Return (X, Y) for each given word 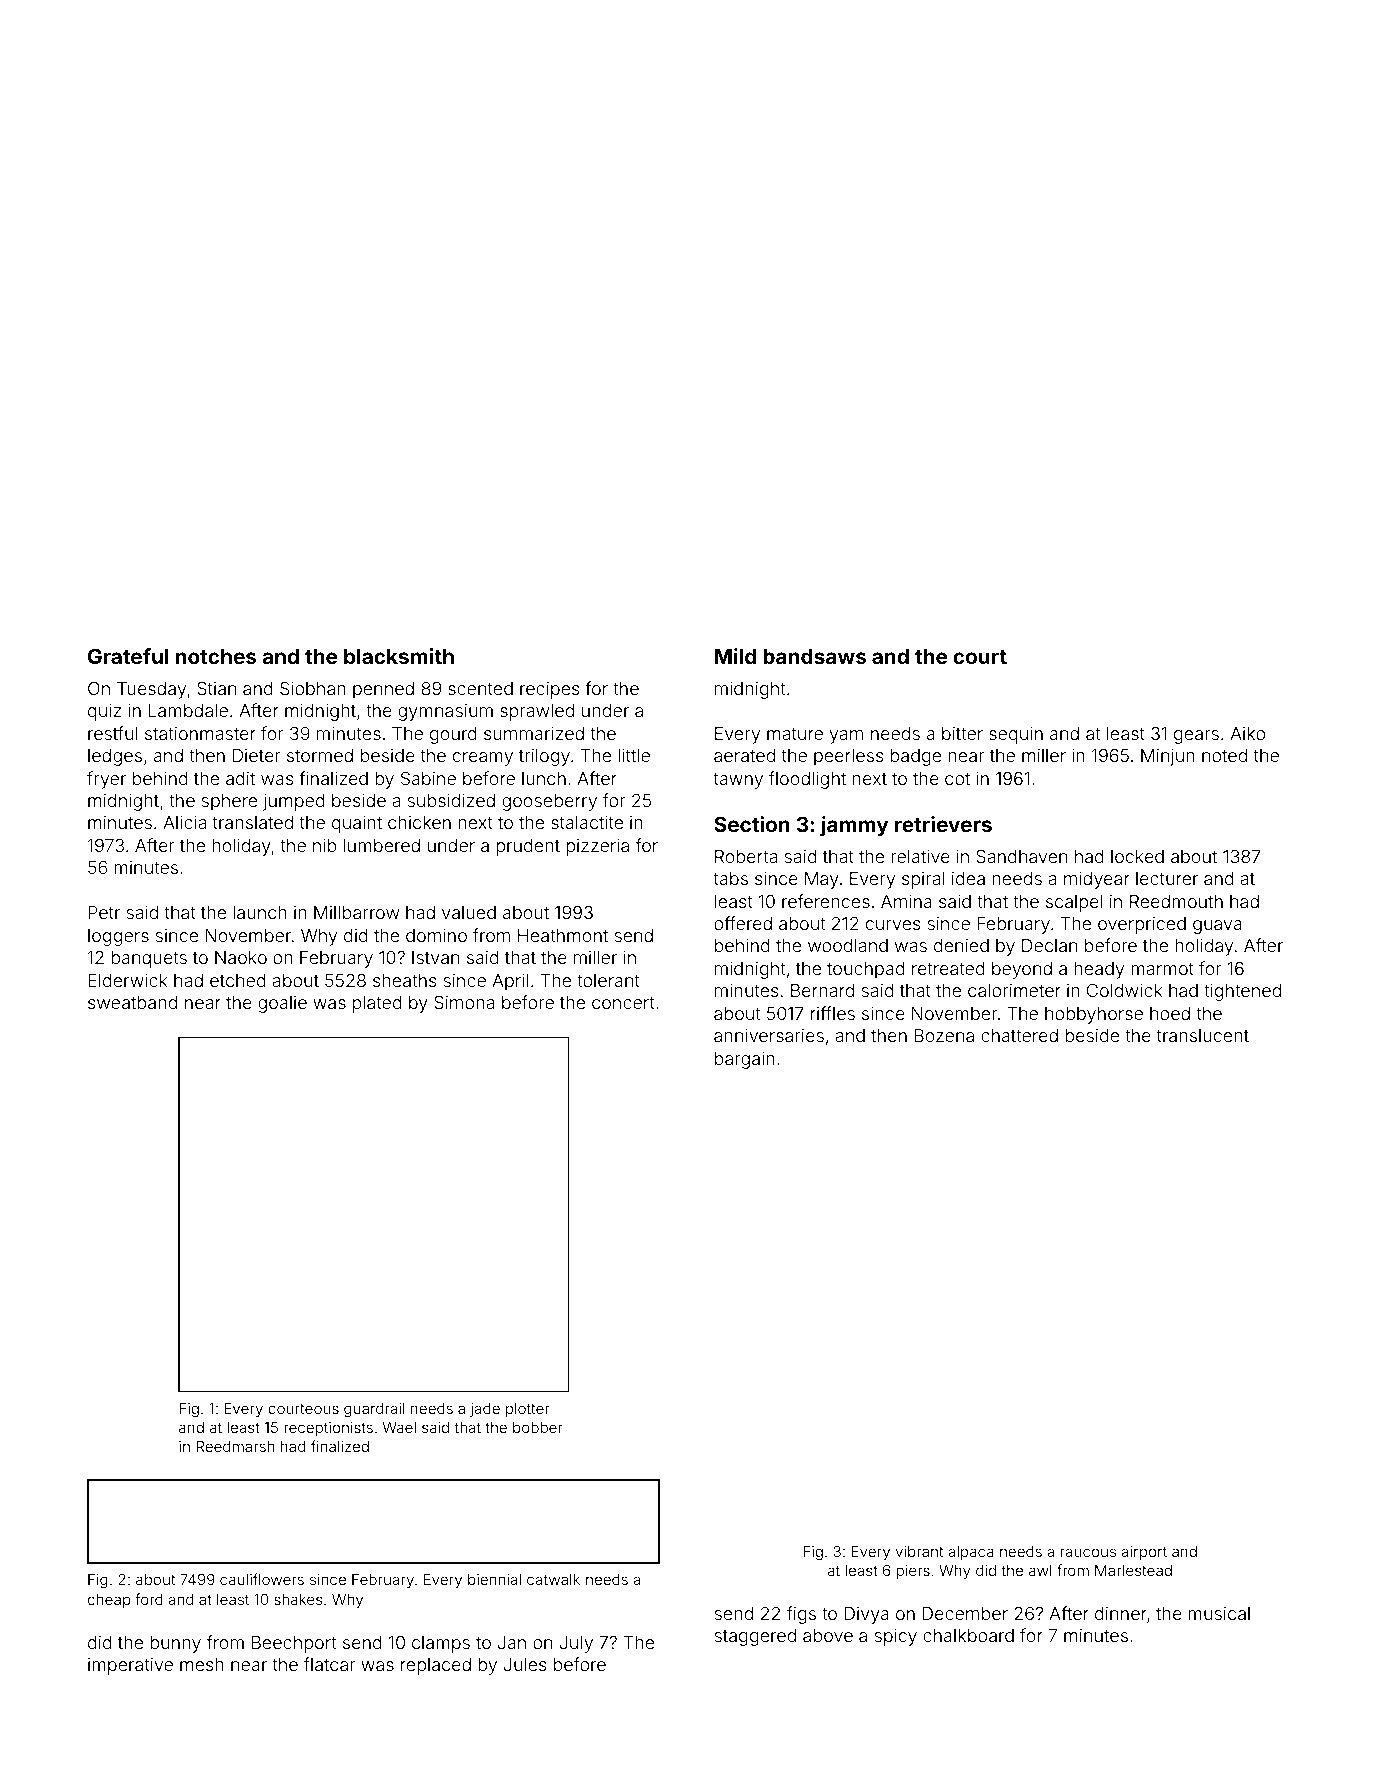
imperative (130, 1666)
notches (216, 656)
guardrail (374, 1410)
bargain (745, 1060)
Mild (735, 656)
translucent (1202, 1035)
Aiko (1247, 733)
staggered (755, 1637)
